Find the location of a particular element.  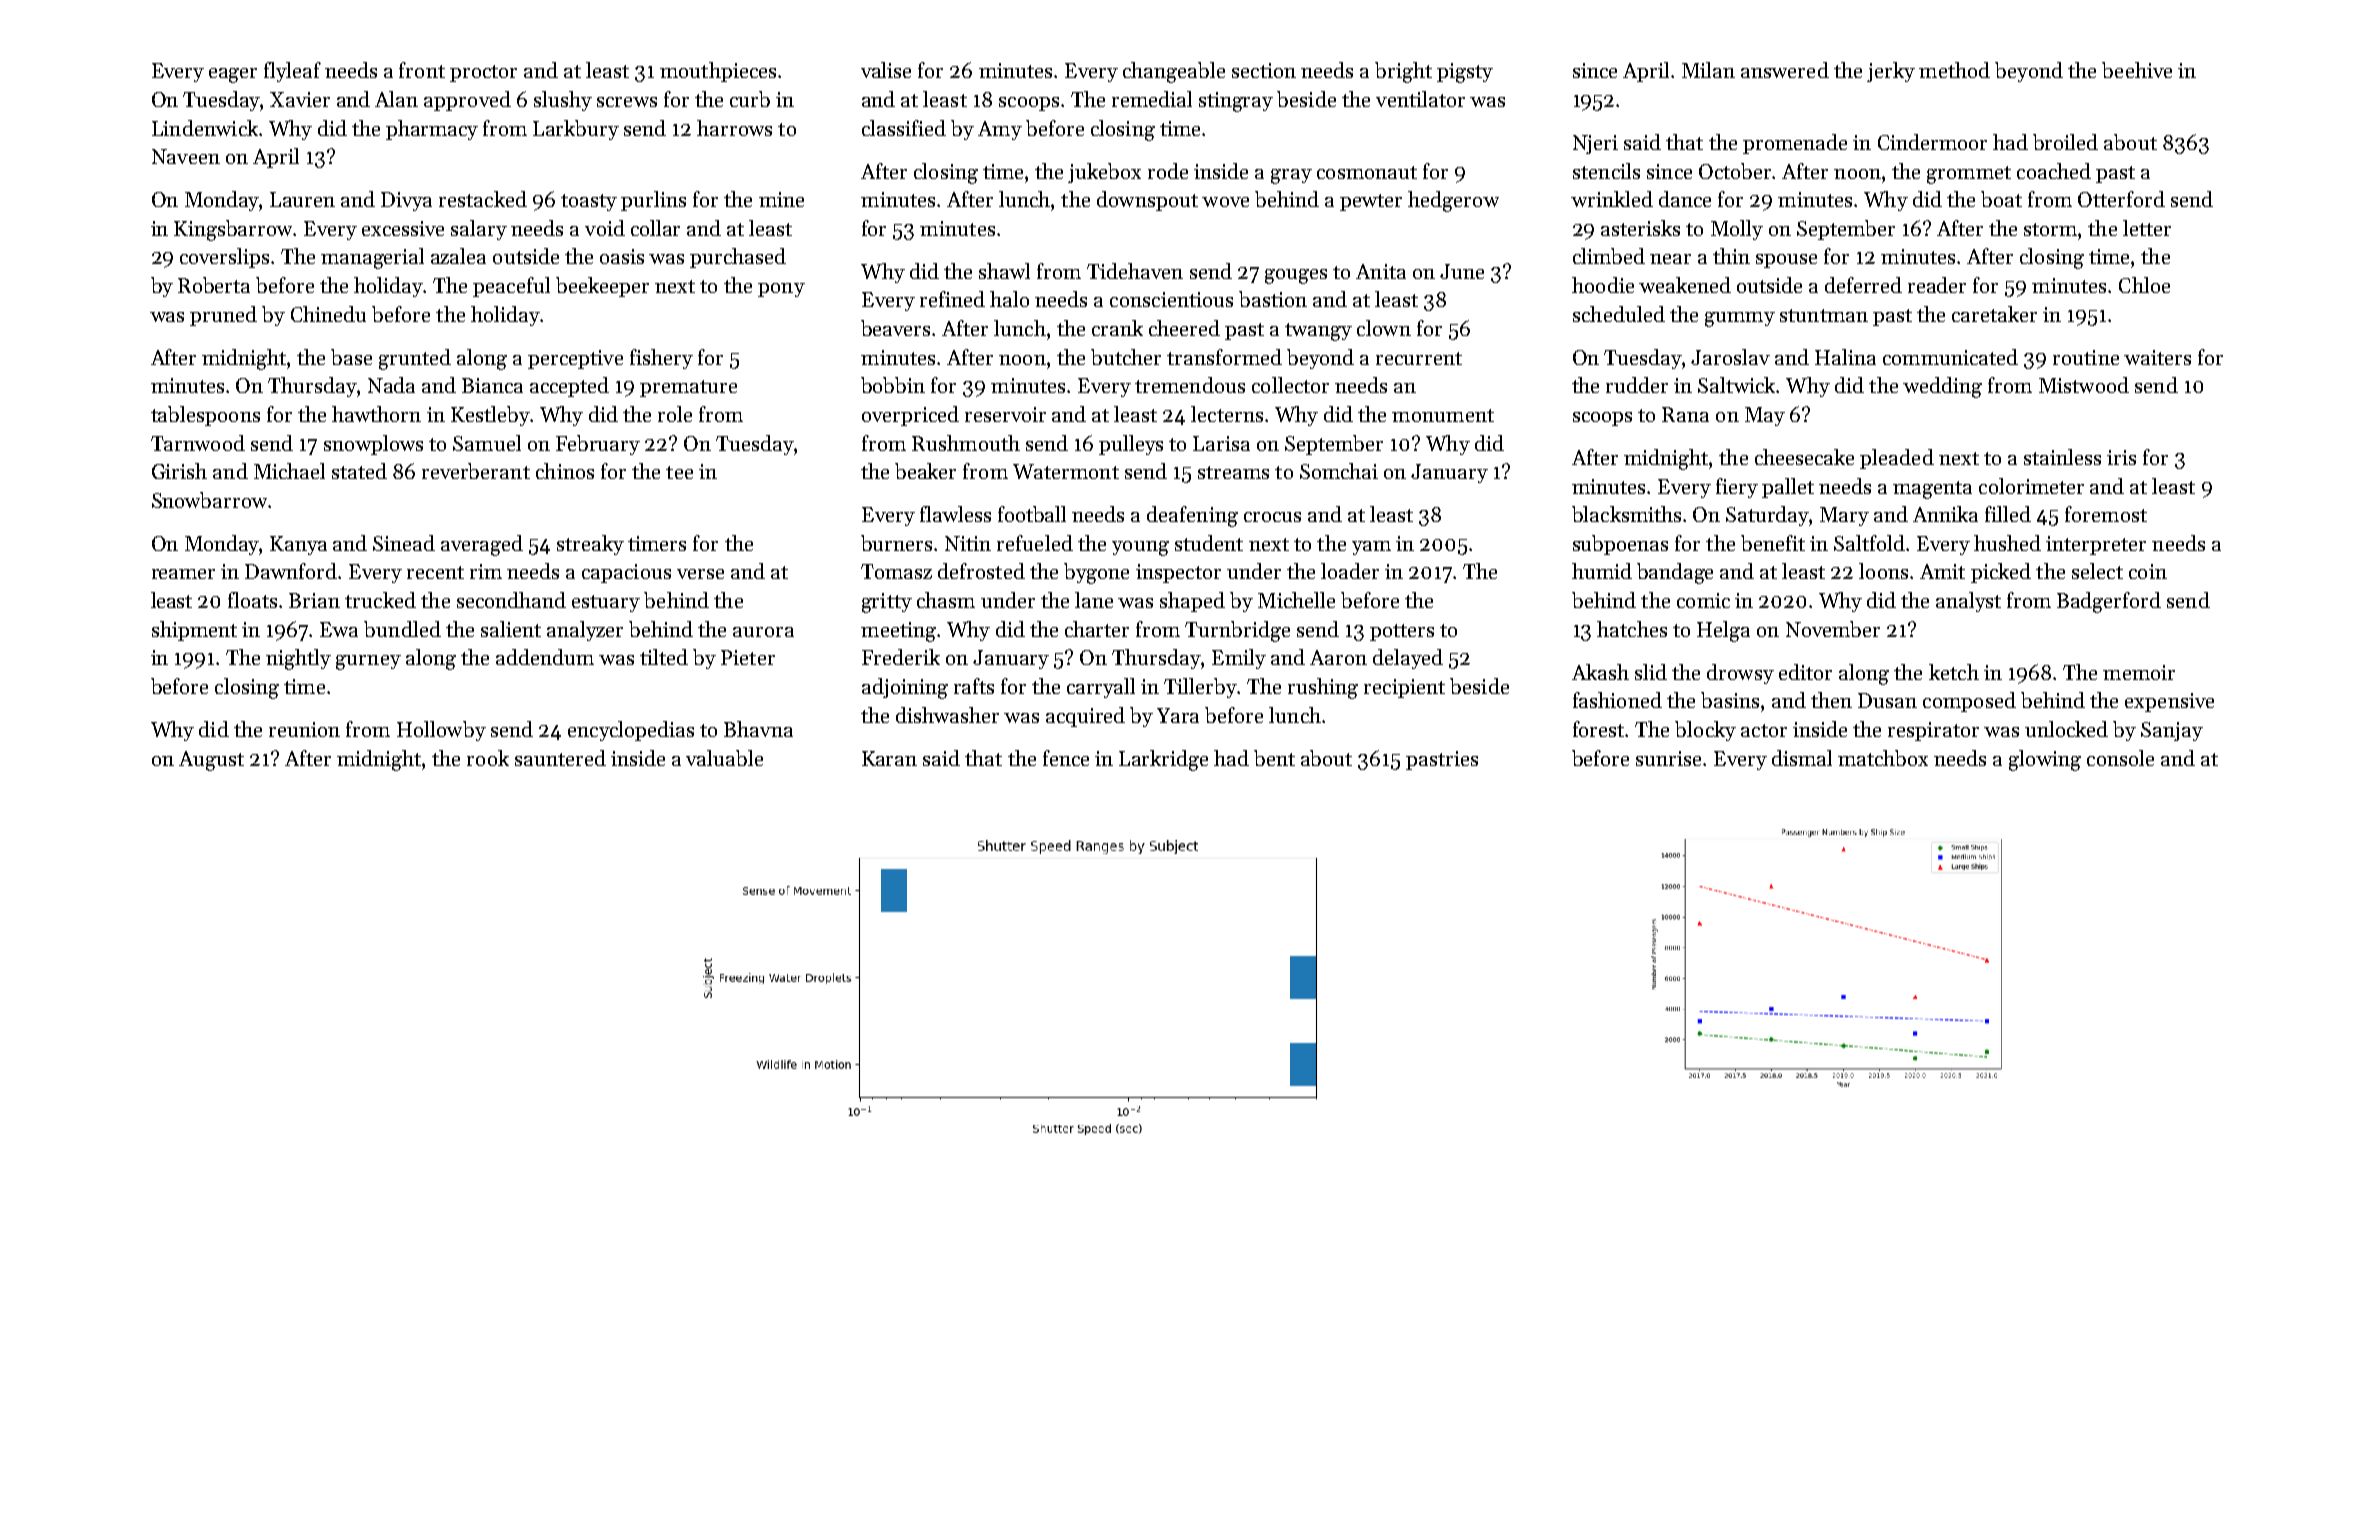

yam is located at coordinates (1371, 548).
